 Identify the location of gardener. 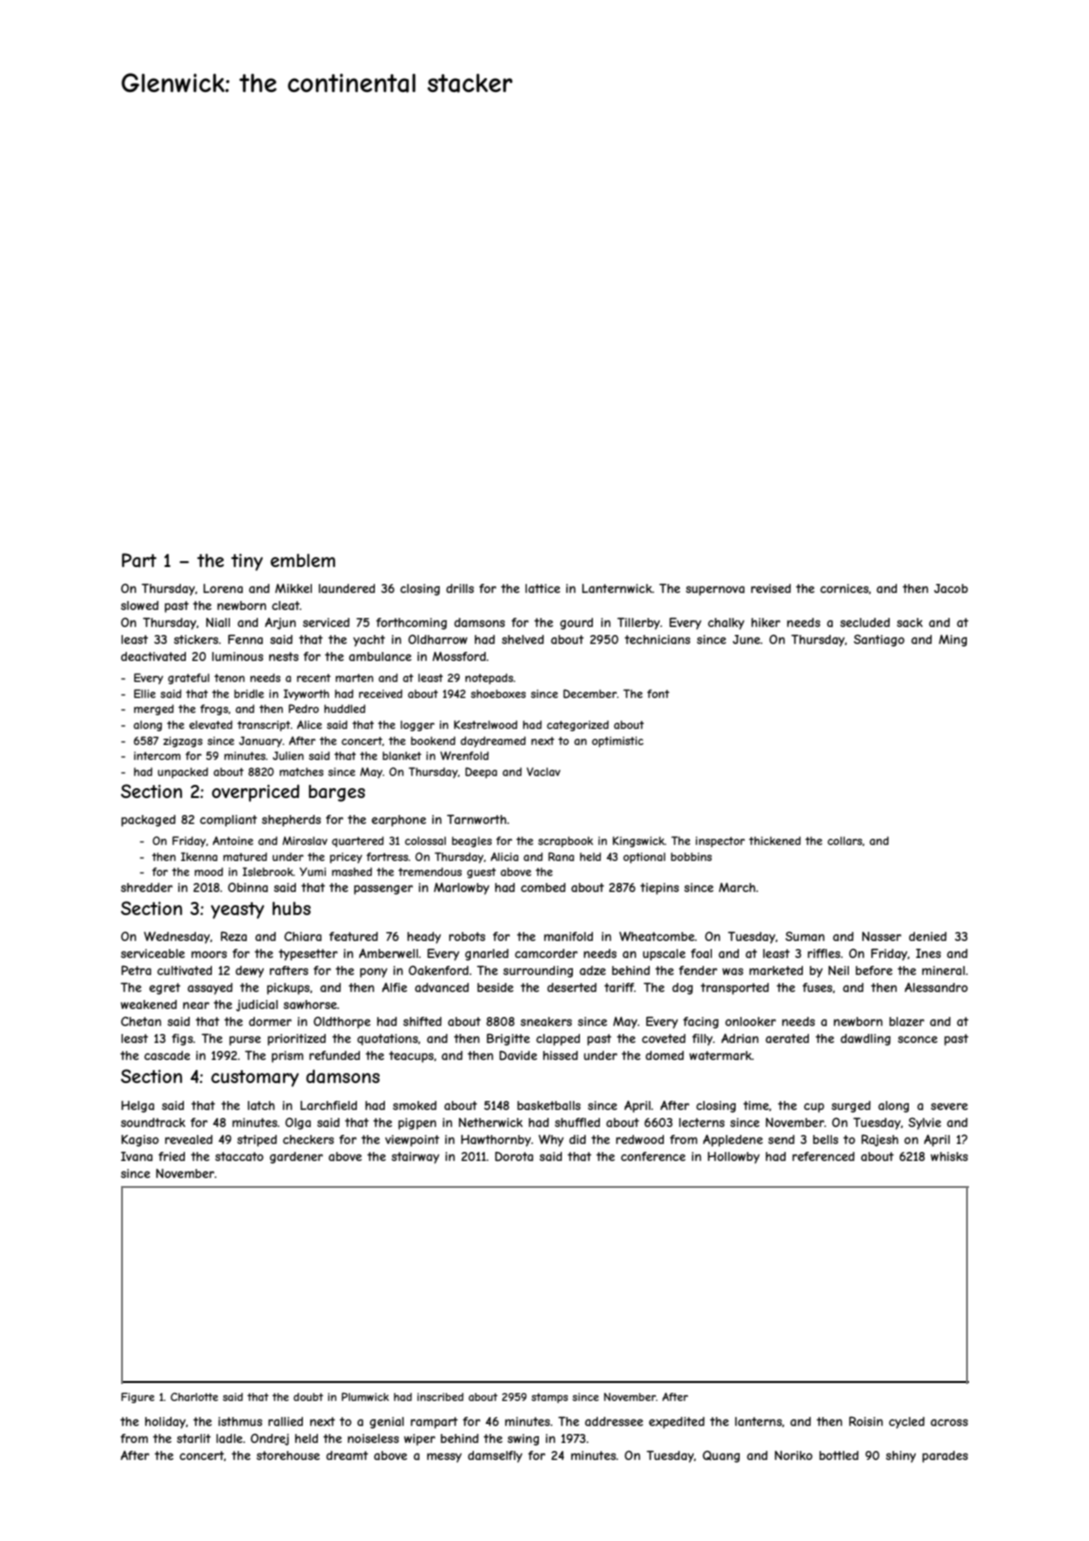
(296, 1158).
